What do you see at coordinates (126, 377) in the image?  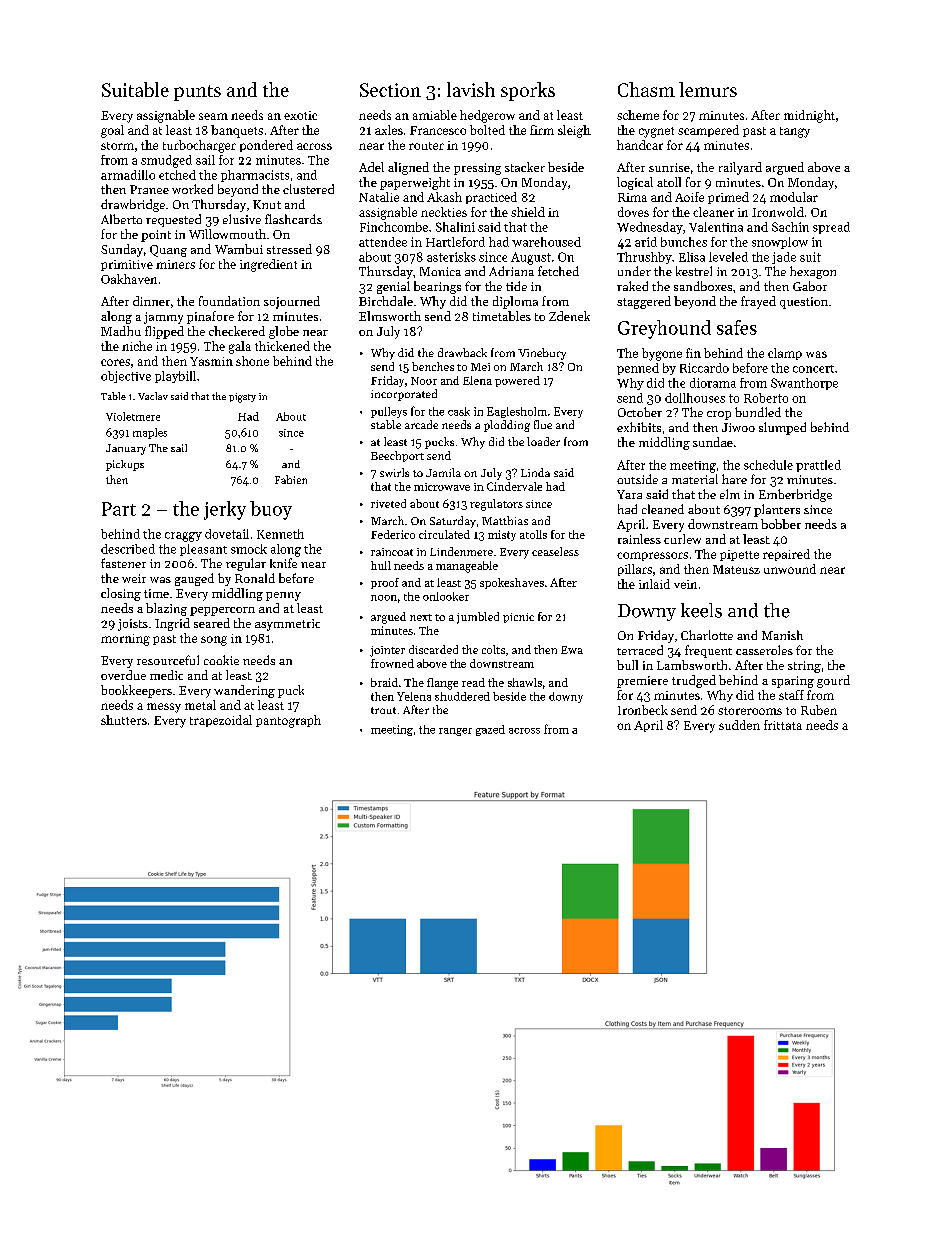 I see `objective` at bounding box center [126, 377].
